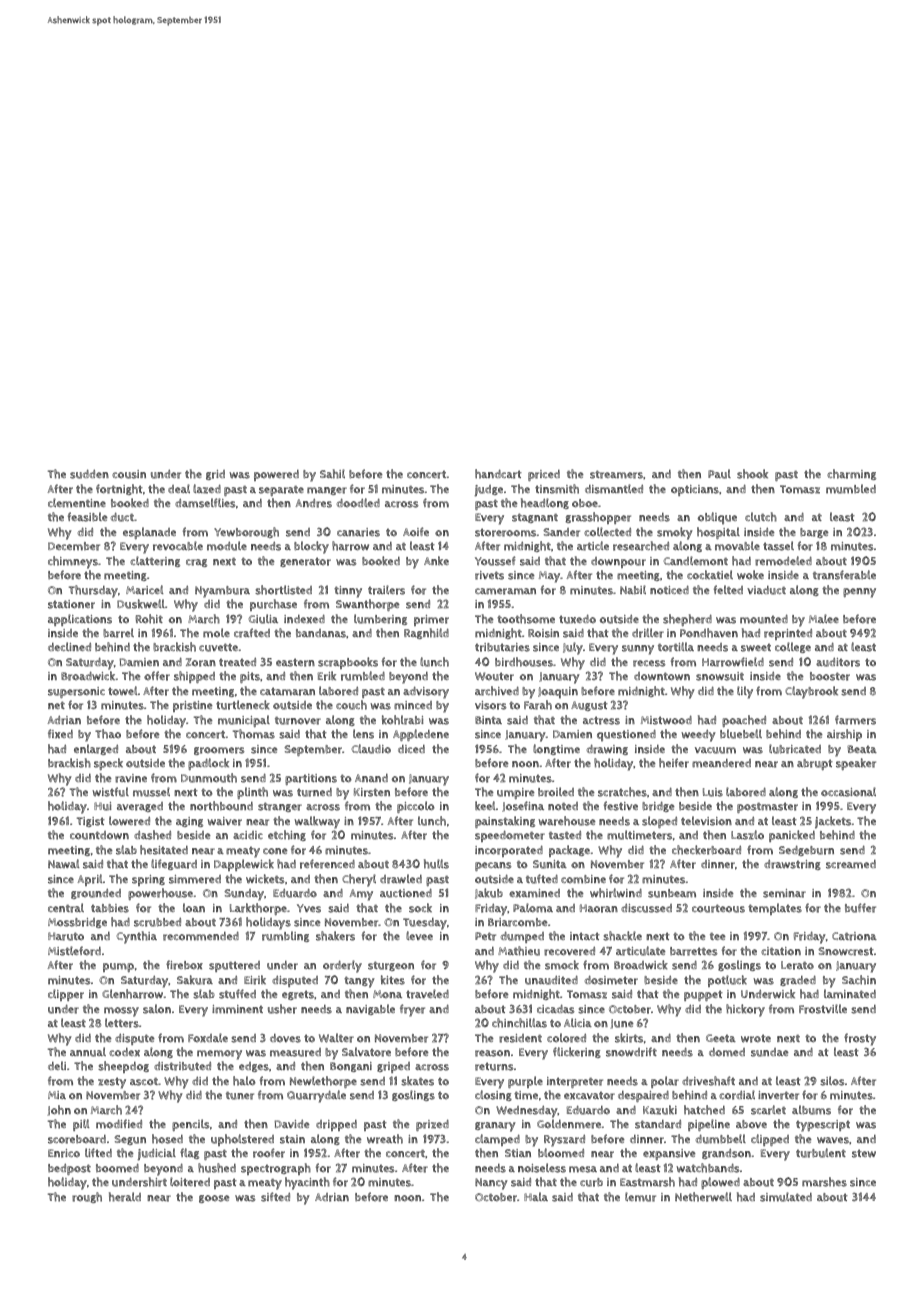 This document has width=924, height=1308. What do you see at coordinates (205, 503) in the document?
I see `damselflies` at bounding box center [205, 503].
